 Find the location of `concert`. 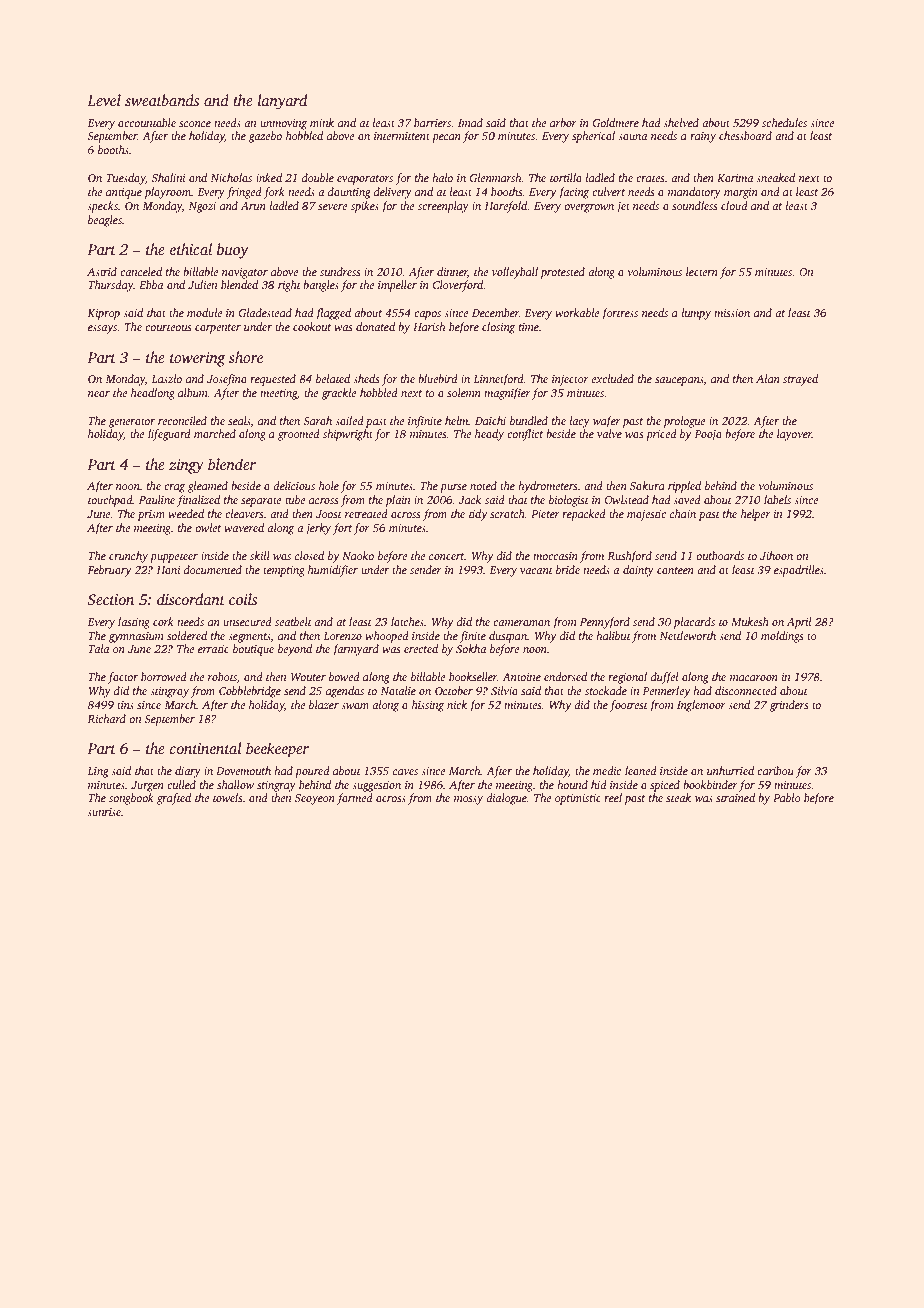

concert is located at coordinates (446, 556).
